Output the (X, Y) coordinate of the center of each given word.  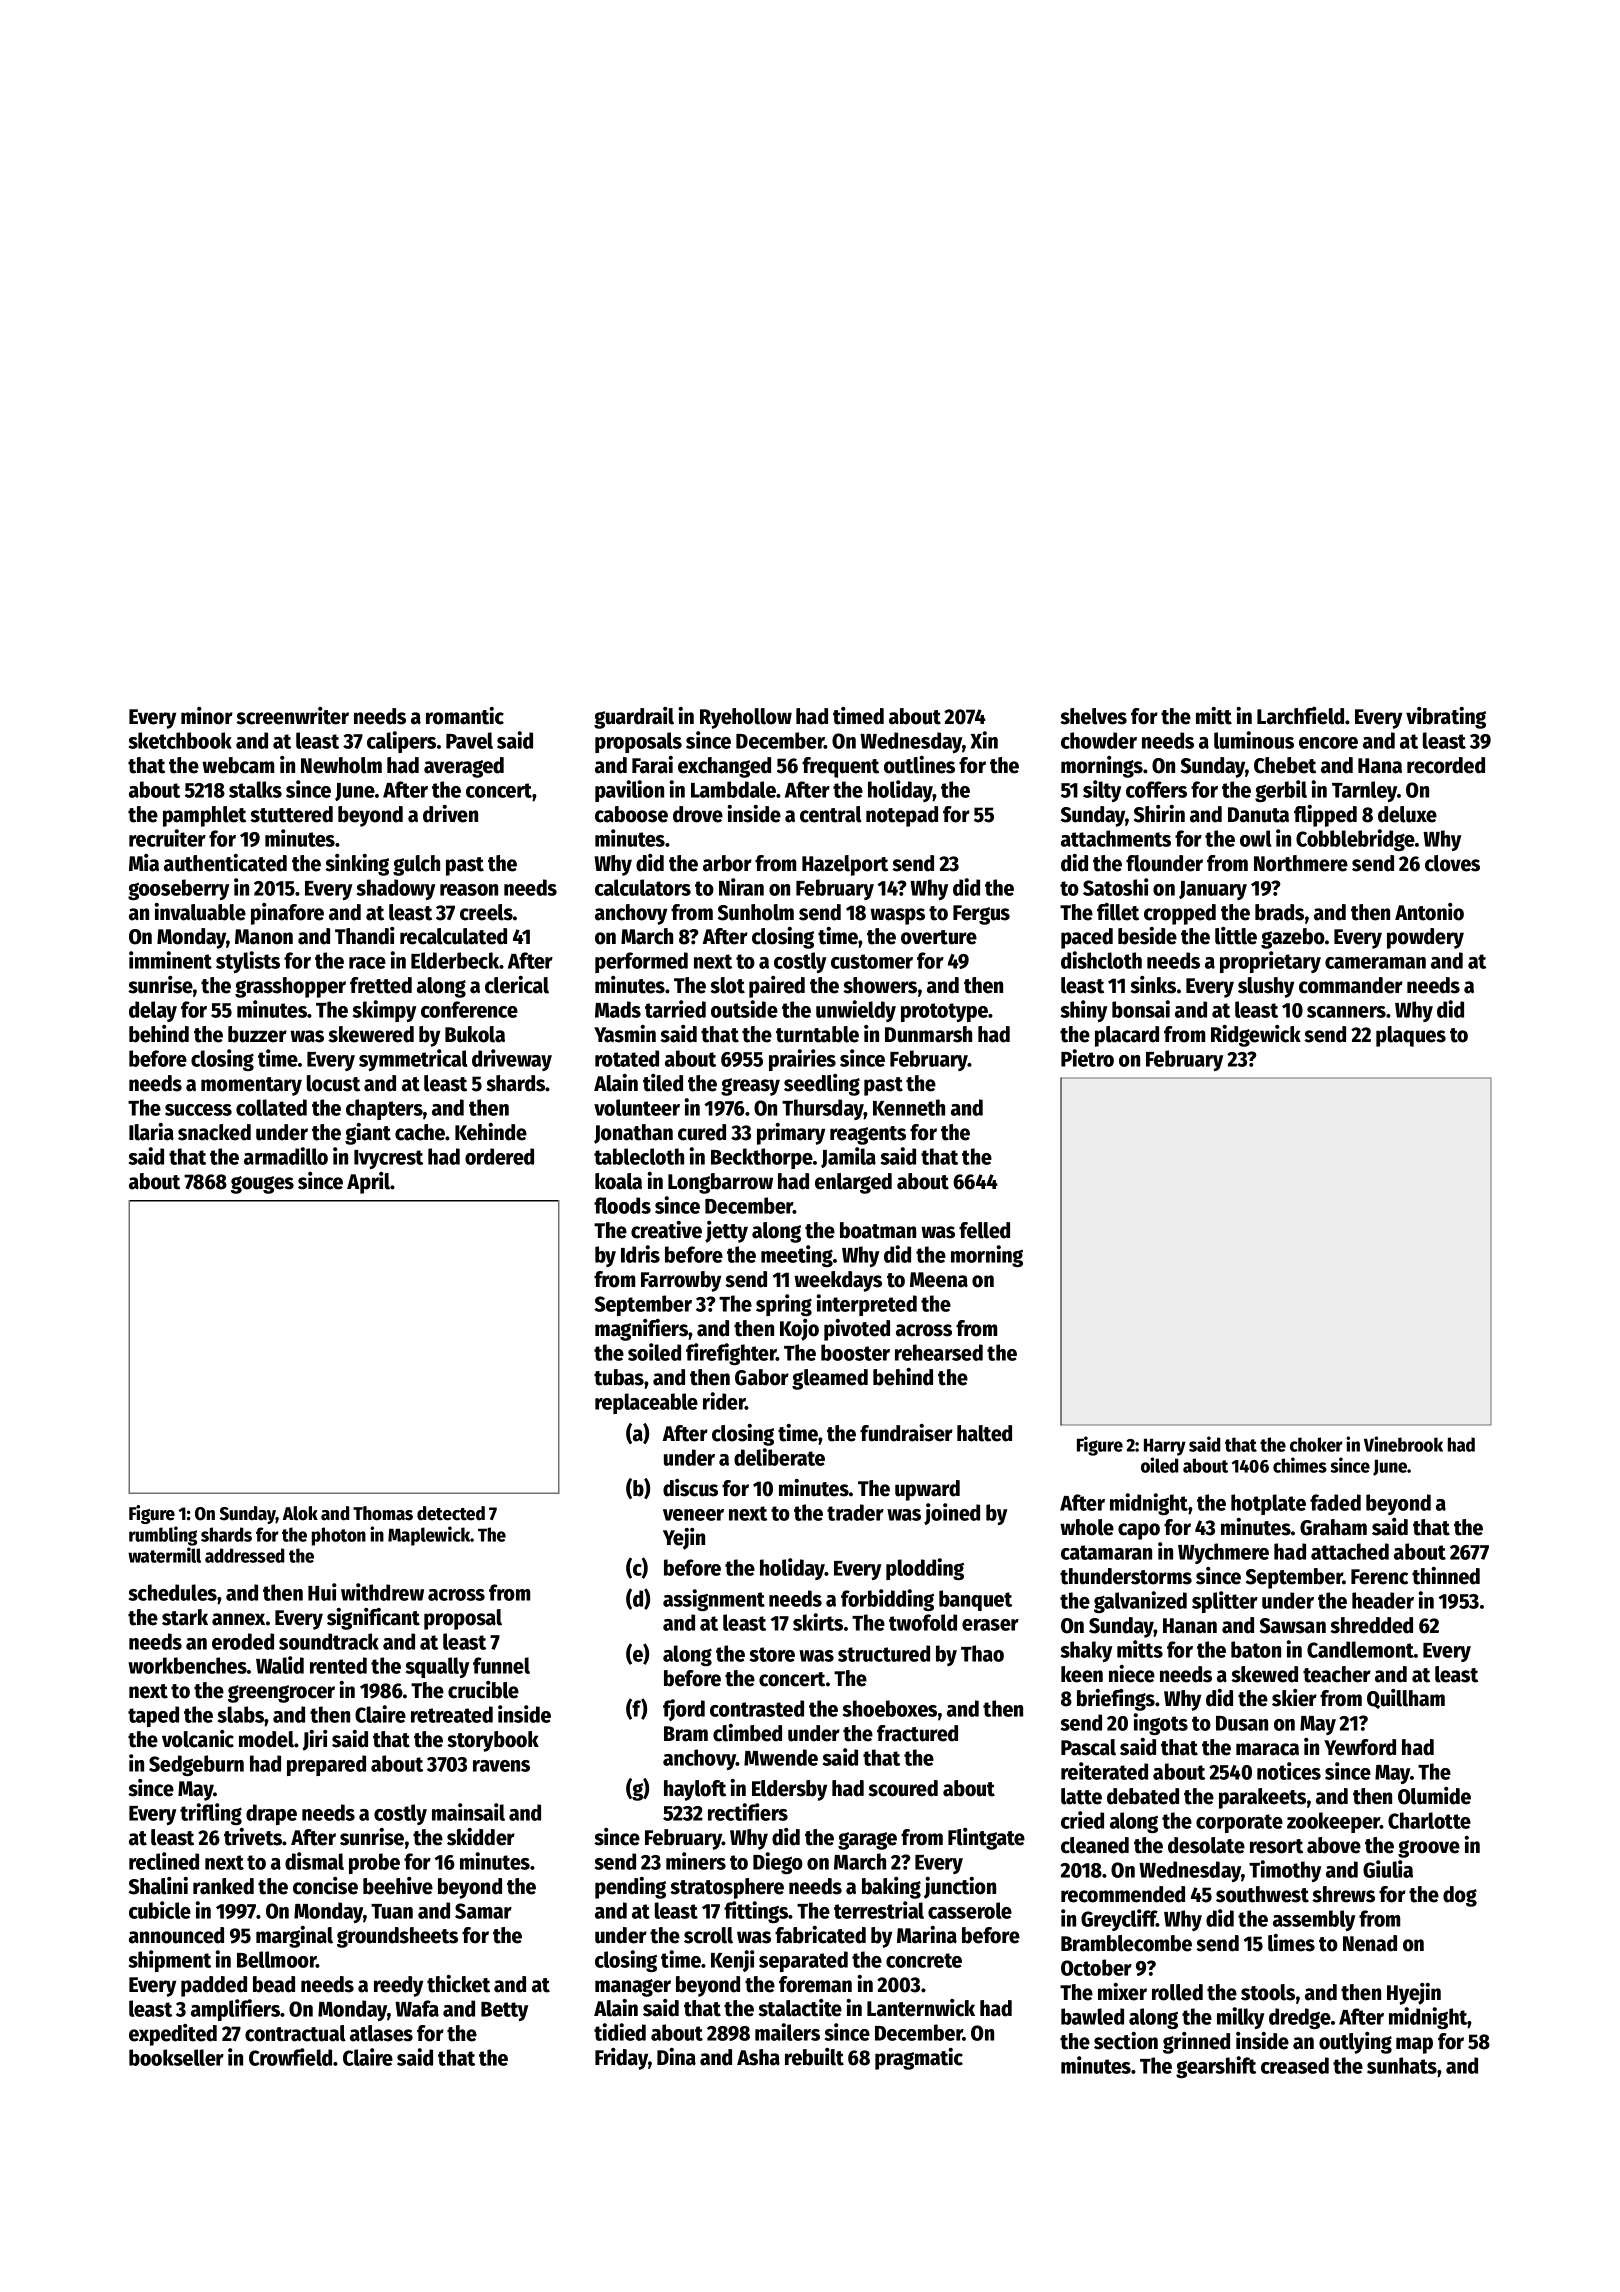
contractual (295, 2033)
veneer (693, 1515)
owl (1255, 838)
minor (207, 716)
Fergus (981, 915)
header (1383, 1600)
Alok (300, 1513)
